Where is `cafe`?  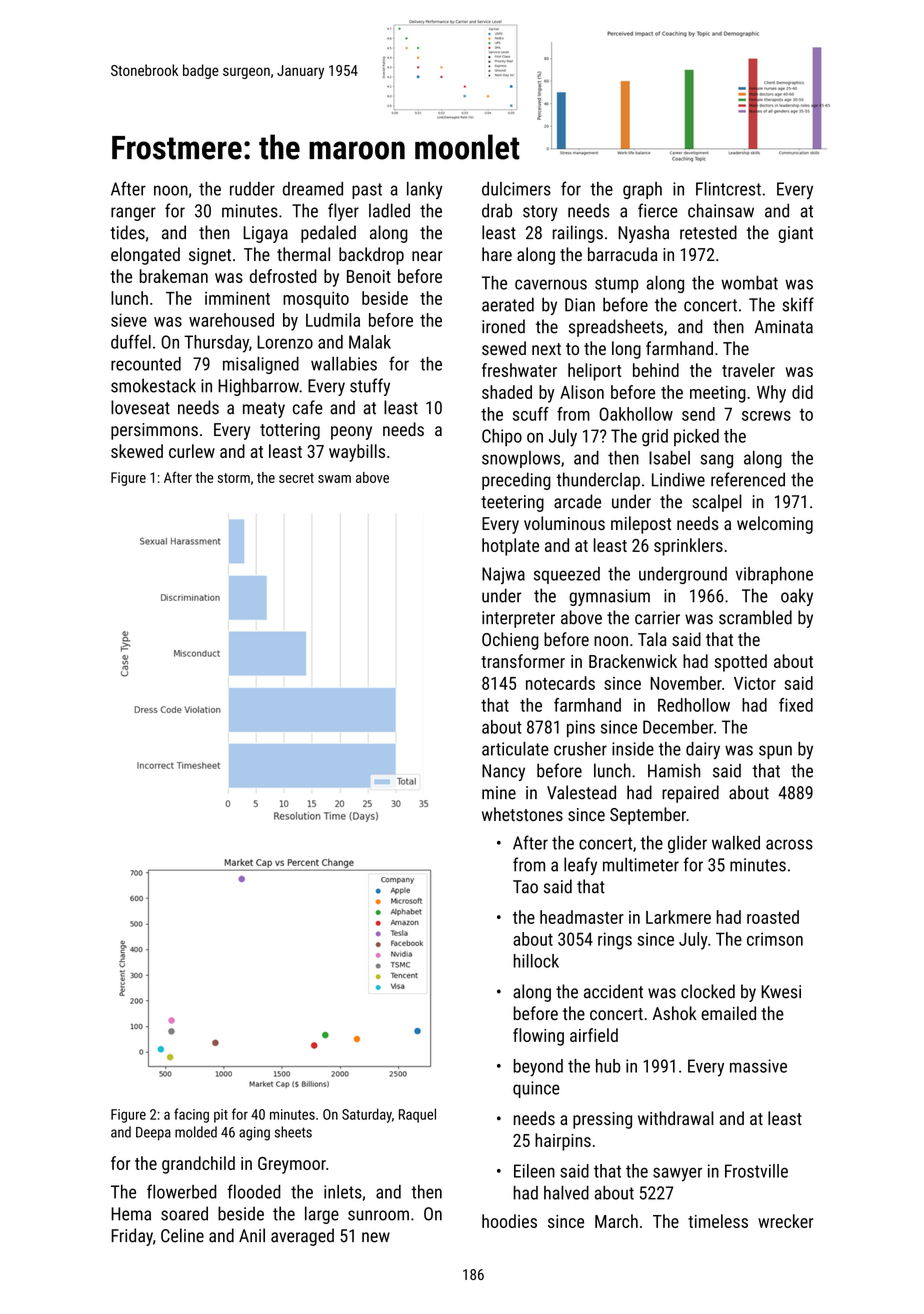 cafe is located at coordinates (308, 407).
